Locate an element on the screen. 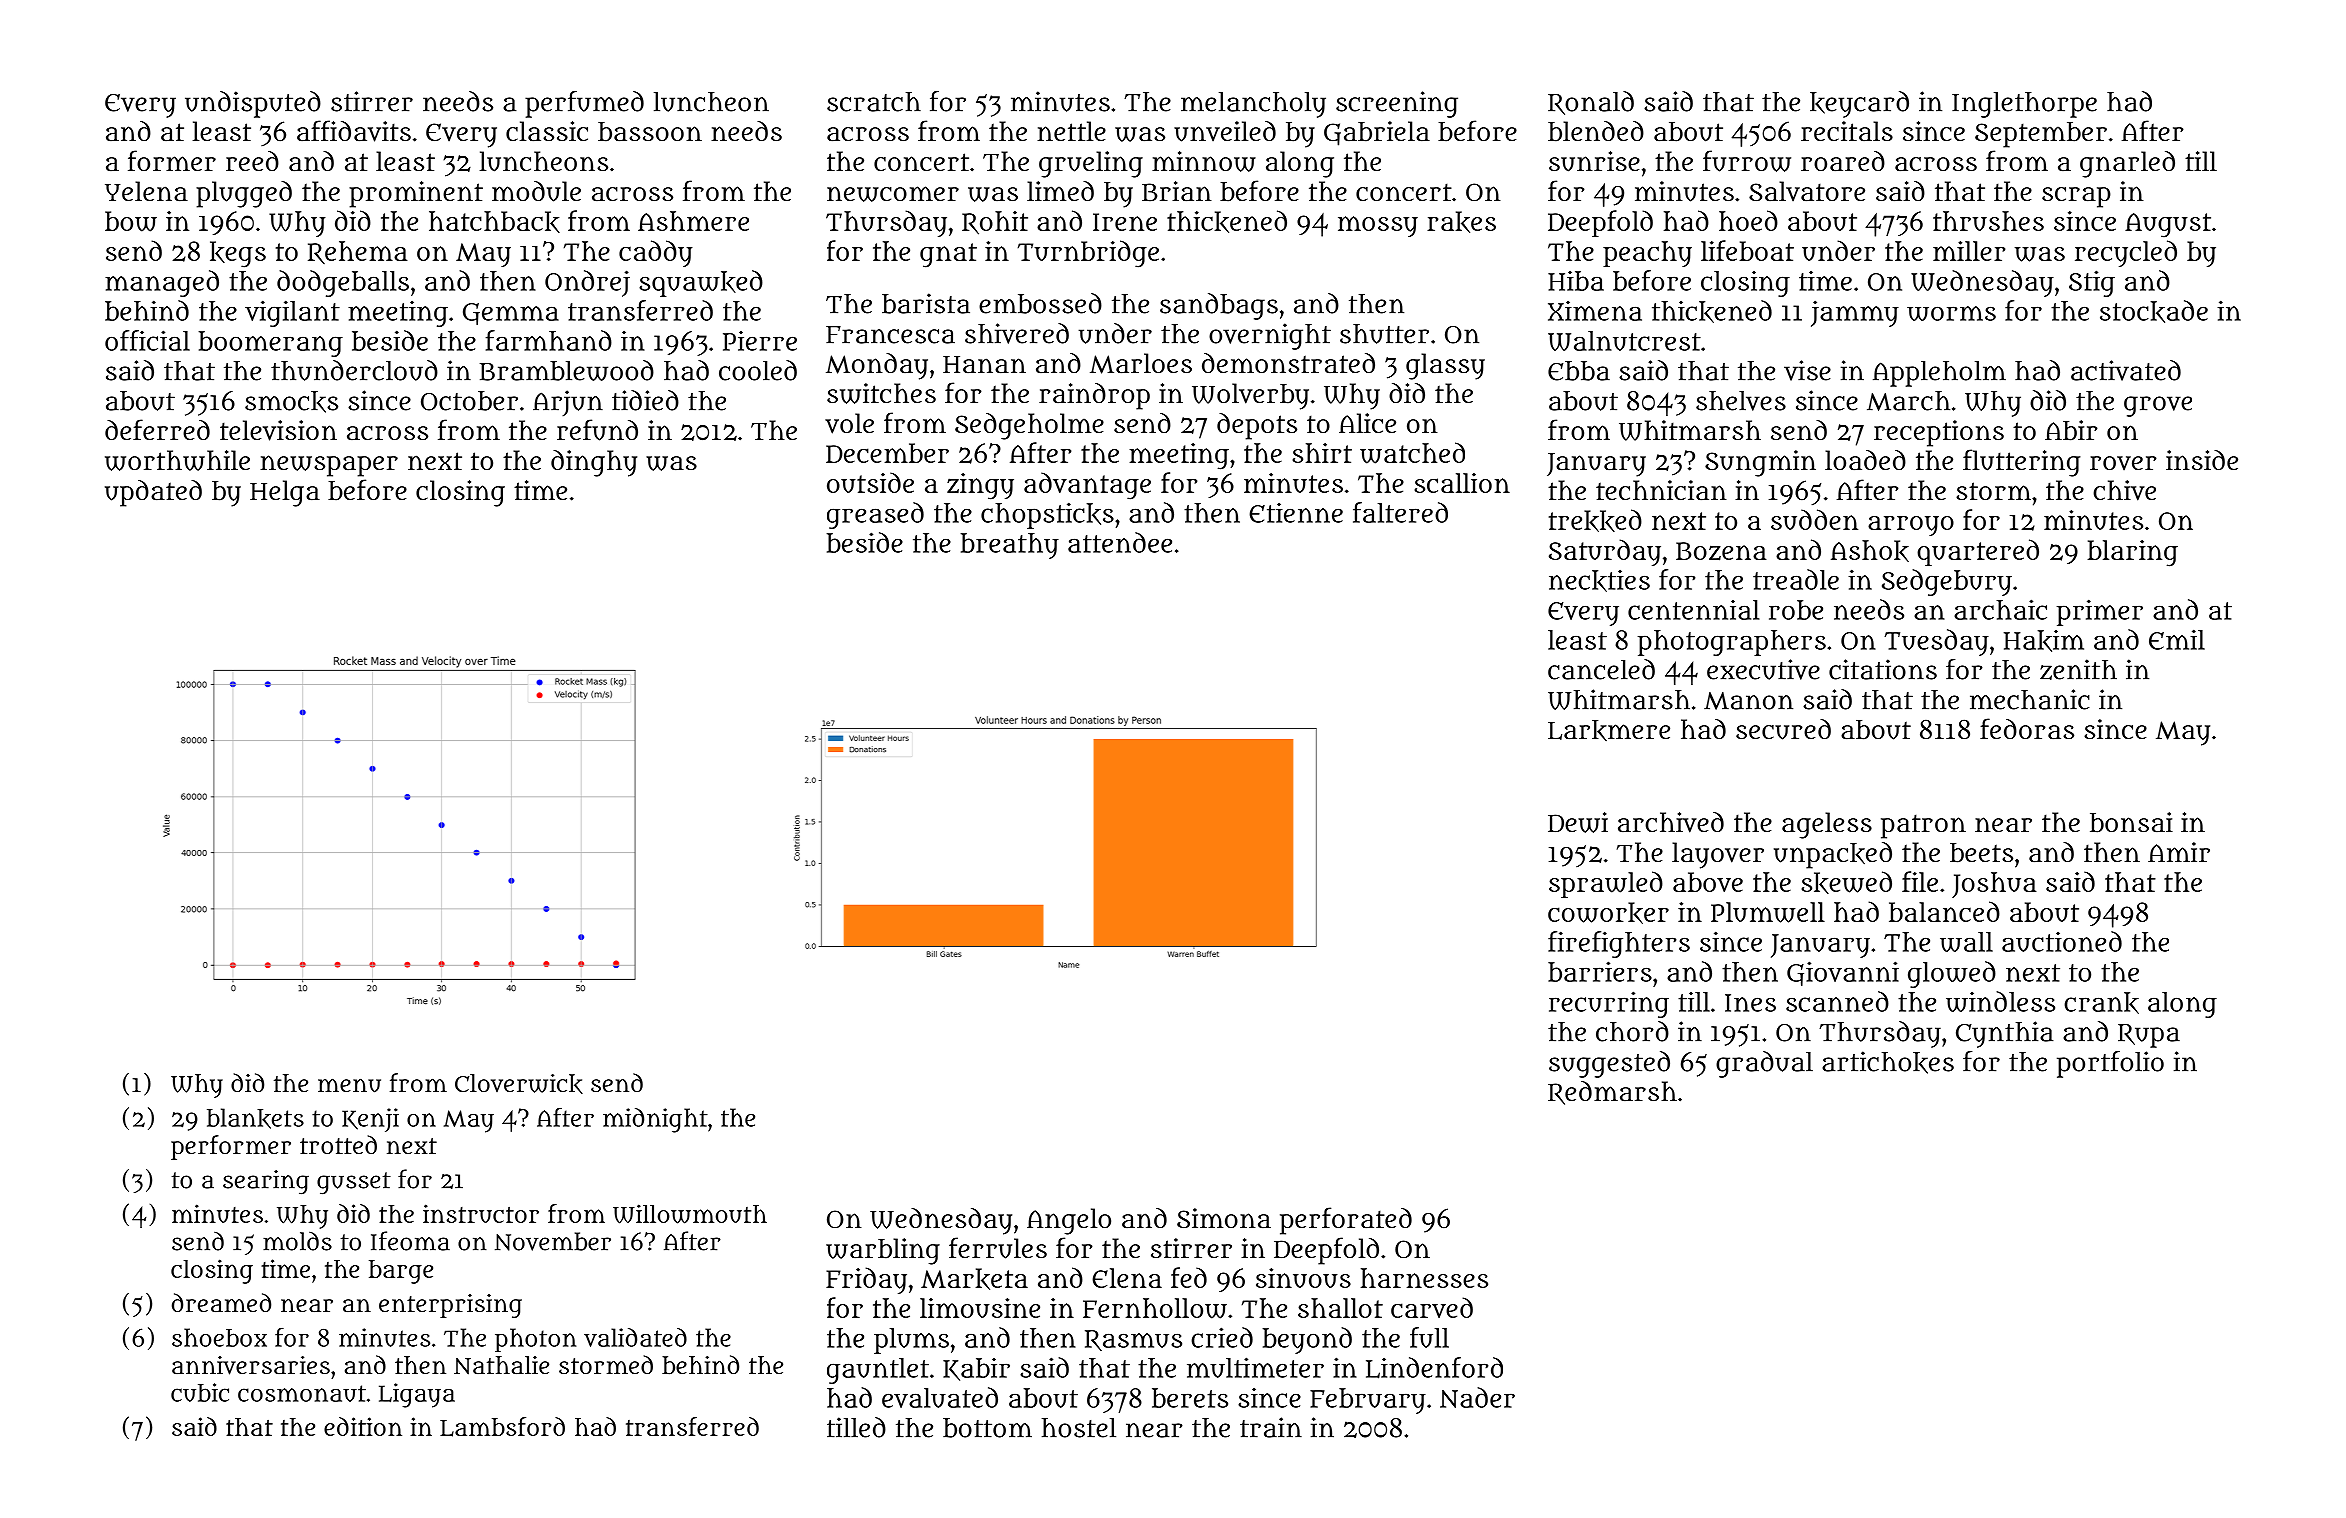 Image resolution: width=2346 pixels, height=1518 pixels. Inglethorpe is located at coordinates (2024, 105).
